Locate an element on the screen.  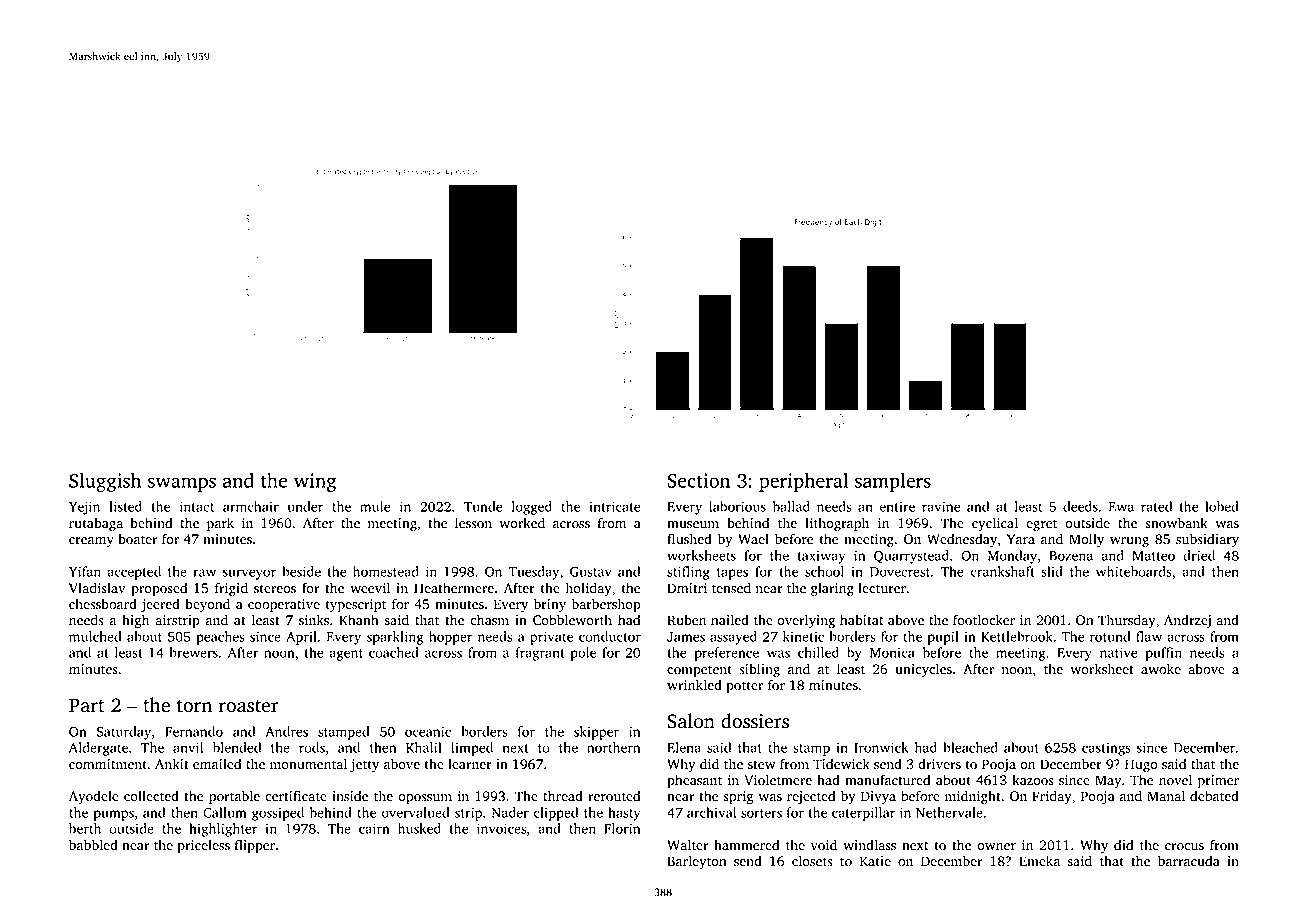
swamps is located at coordinates (182, 484).
